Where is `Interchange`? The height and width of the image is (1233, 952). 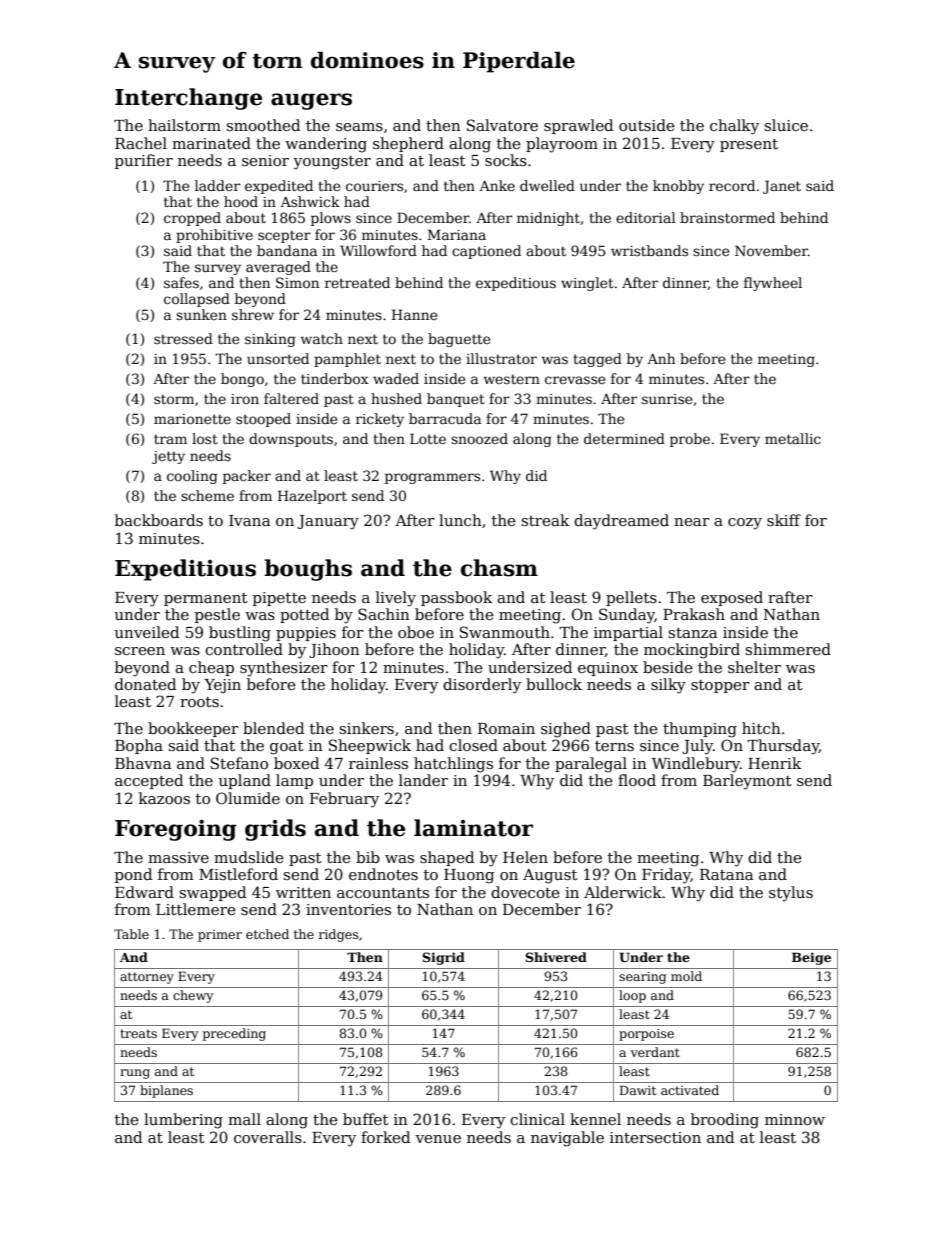
Interchange is located at coordinates (188, 99).
